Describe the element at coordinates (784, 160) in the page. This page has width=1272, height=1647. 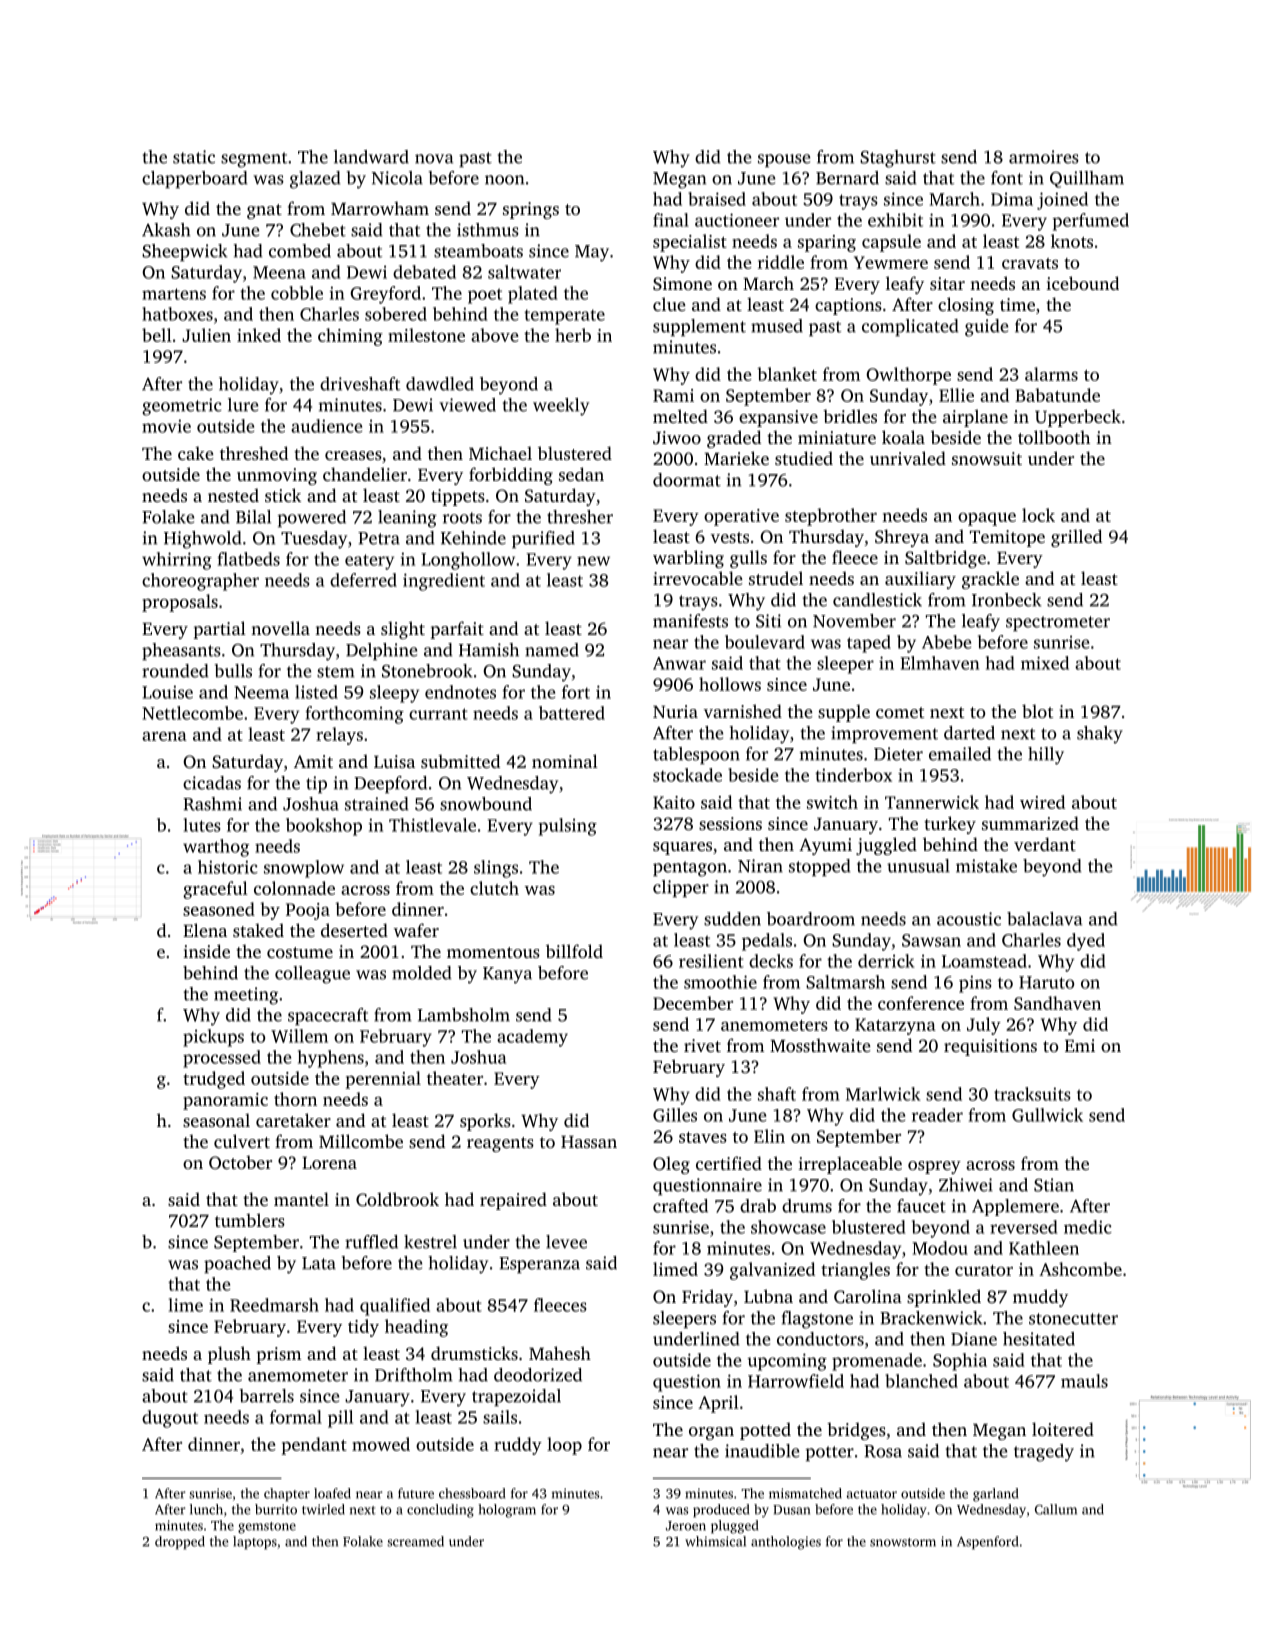
I see `spouse` at that location.
